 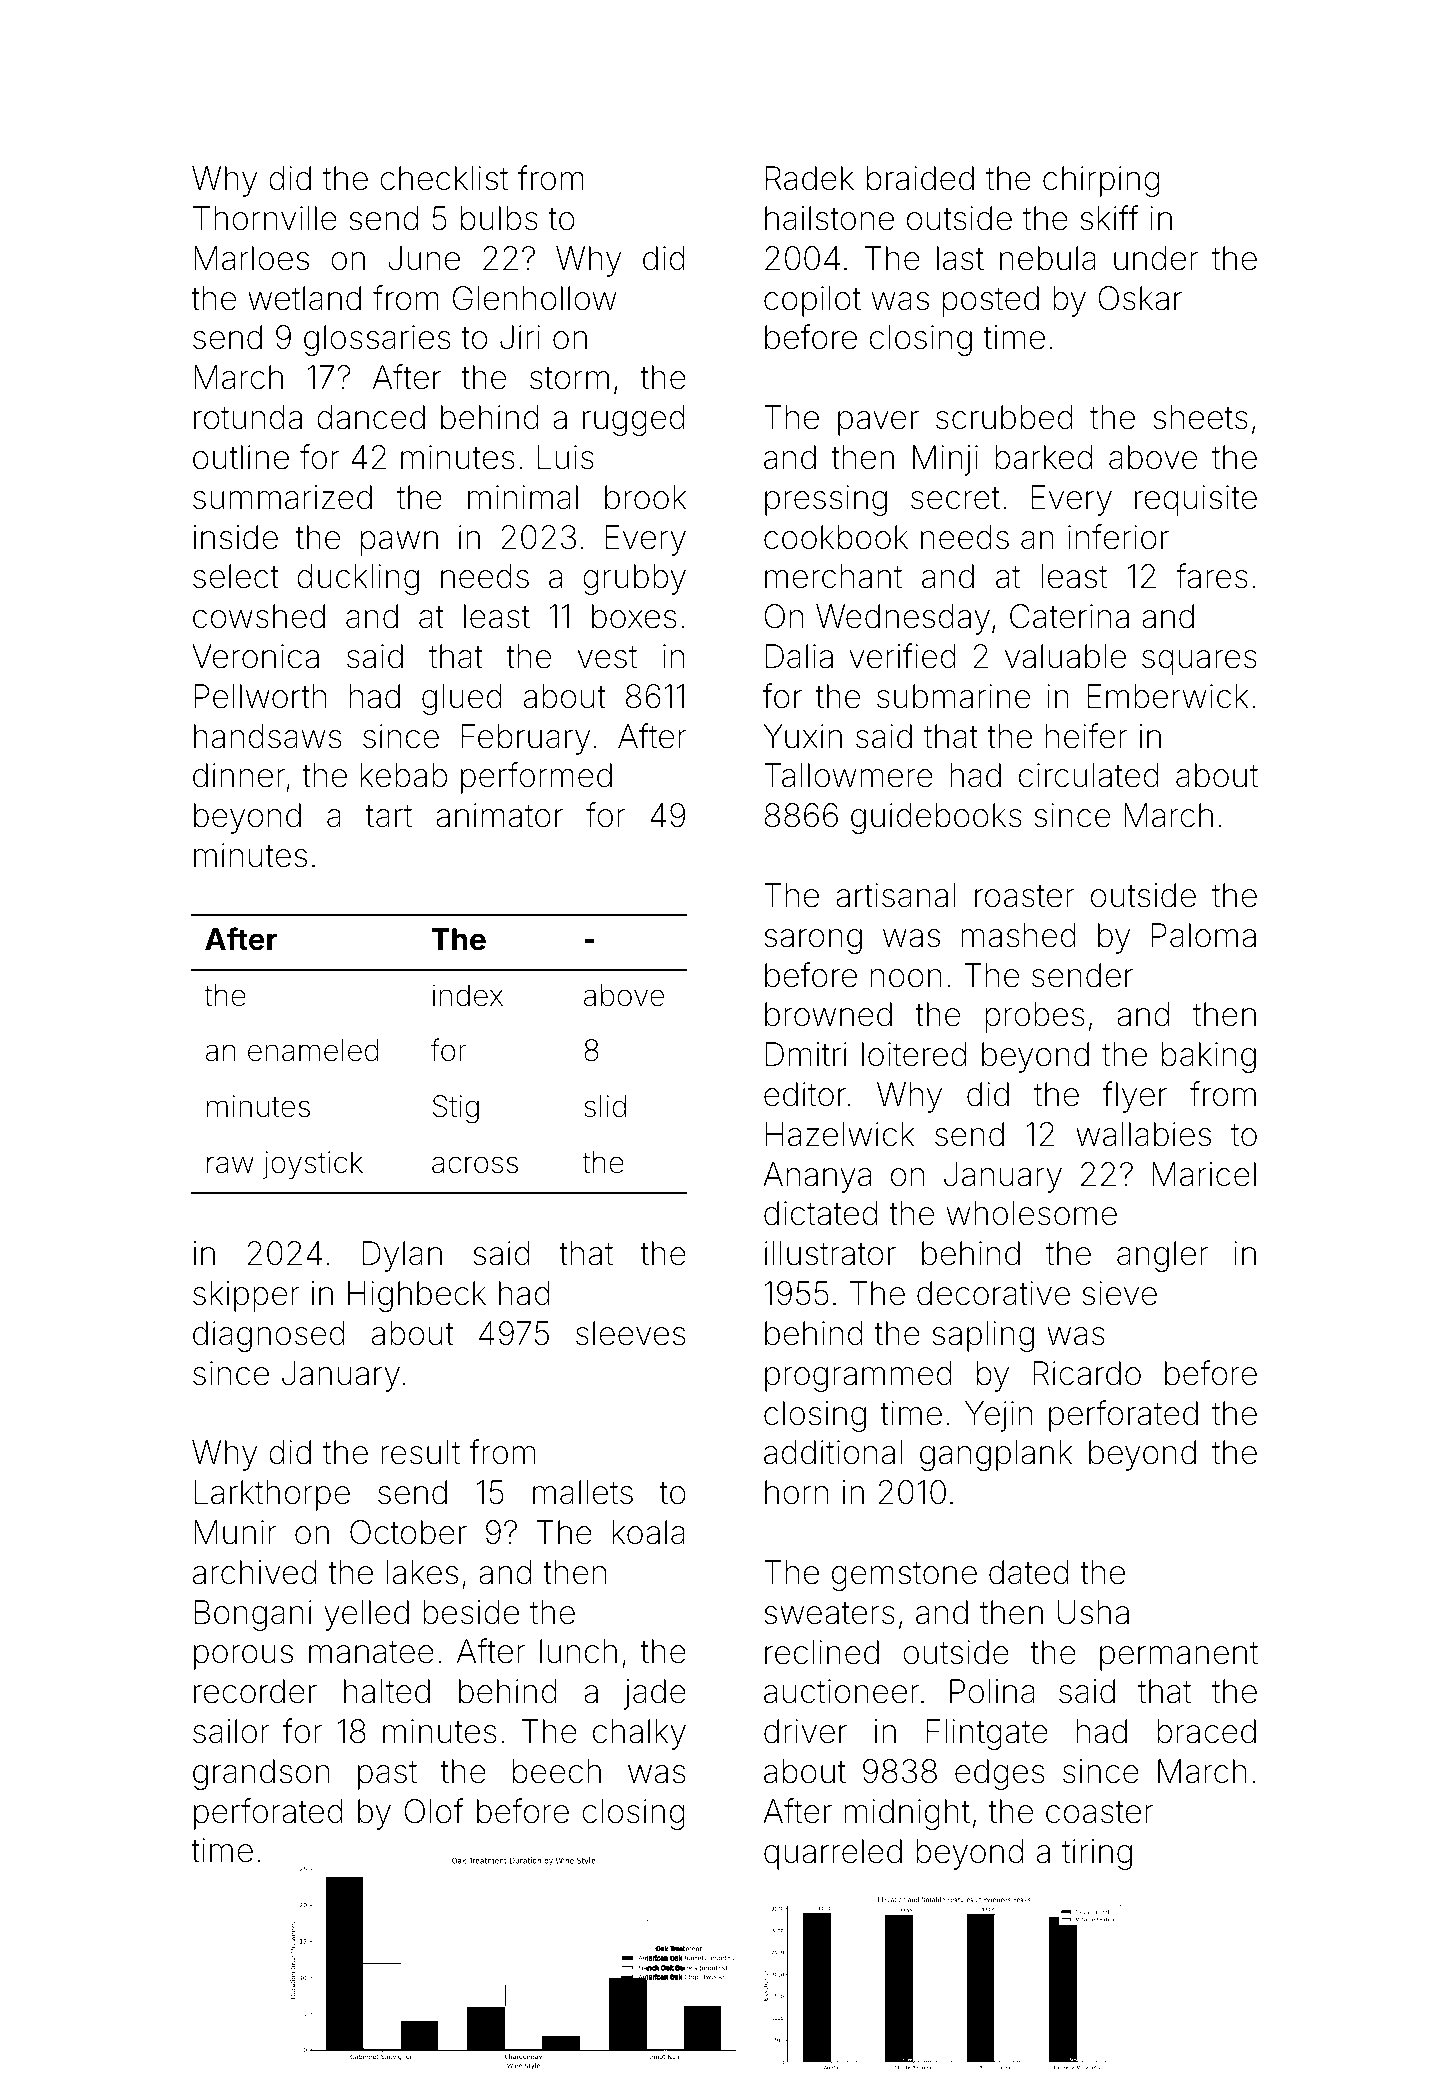 I want to click on sapling, so click(x=983, y=1336).
